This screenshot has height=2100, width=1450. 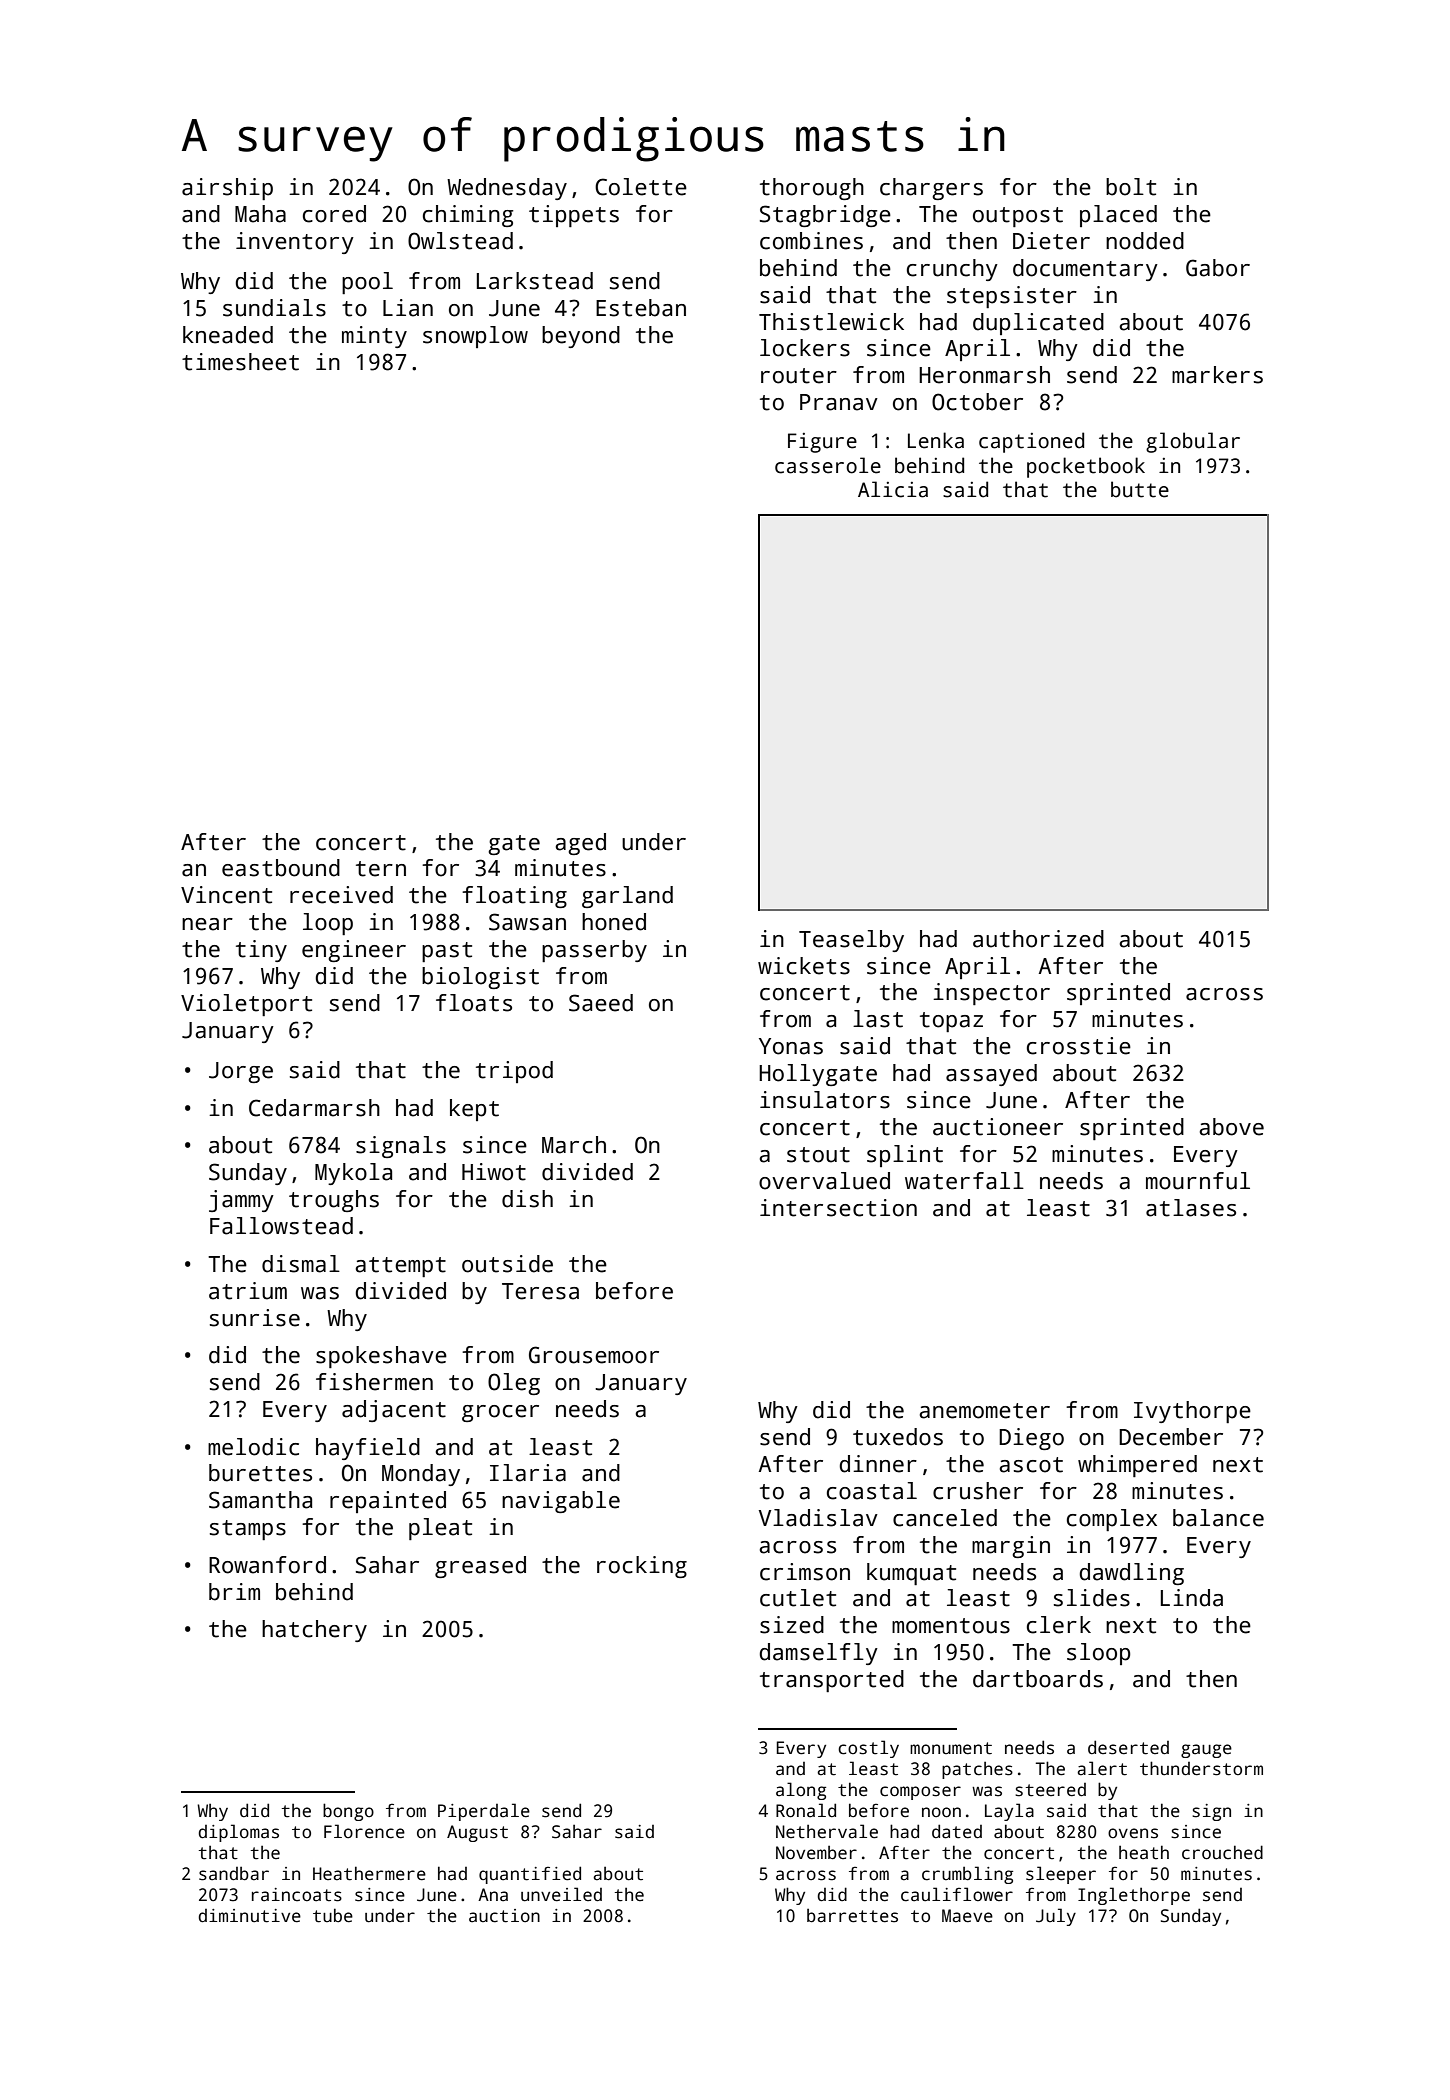 I want to click on assayed, so click(x=991, y=1075).
